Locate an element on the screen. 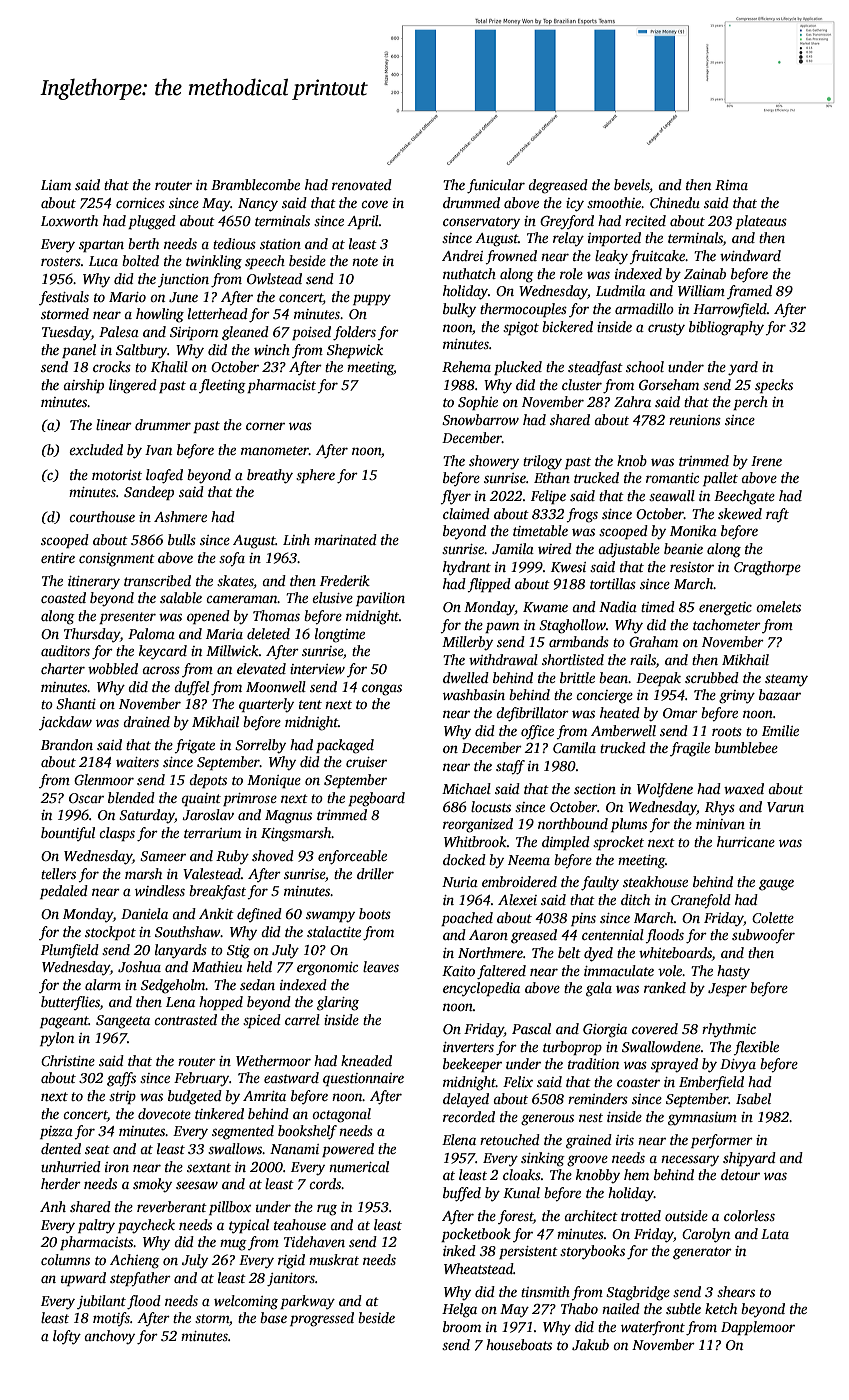  drummer is located at coordinates (163, 424).
